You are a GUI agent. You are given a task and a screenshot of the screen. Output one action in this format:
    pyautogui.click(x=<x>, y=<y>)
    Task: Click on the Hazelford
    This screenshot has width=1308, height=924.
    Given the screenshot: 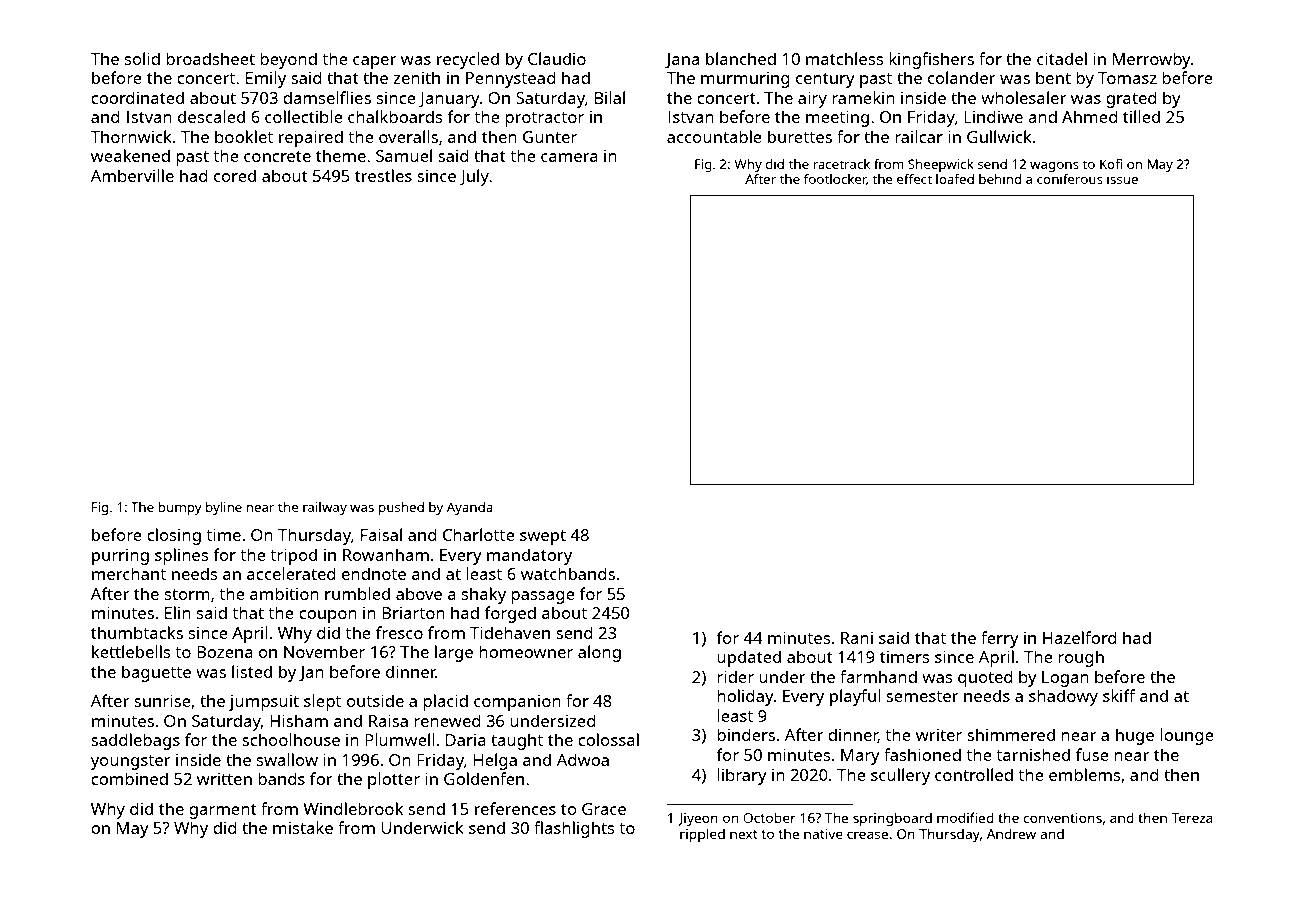 What is the action you would take?
    pyautogui.click(x=1080, y=637)
